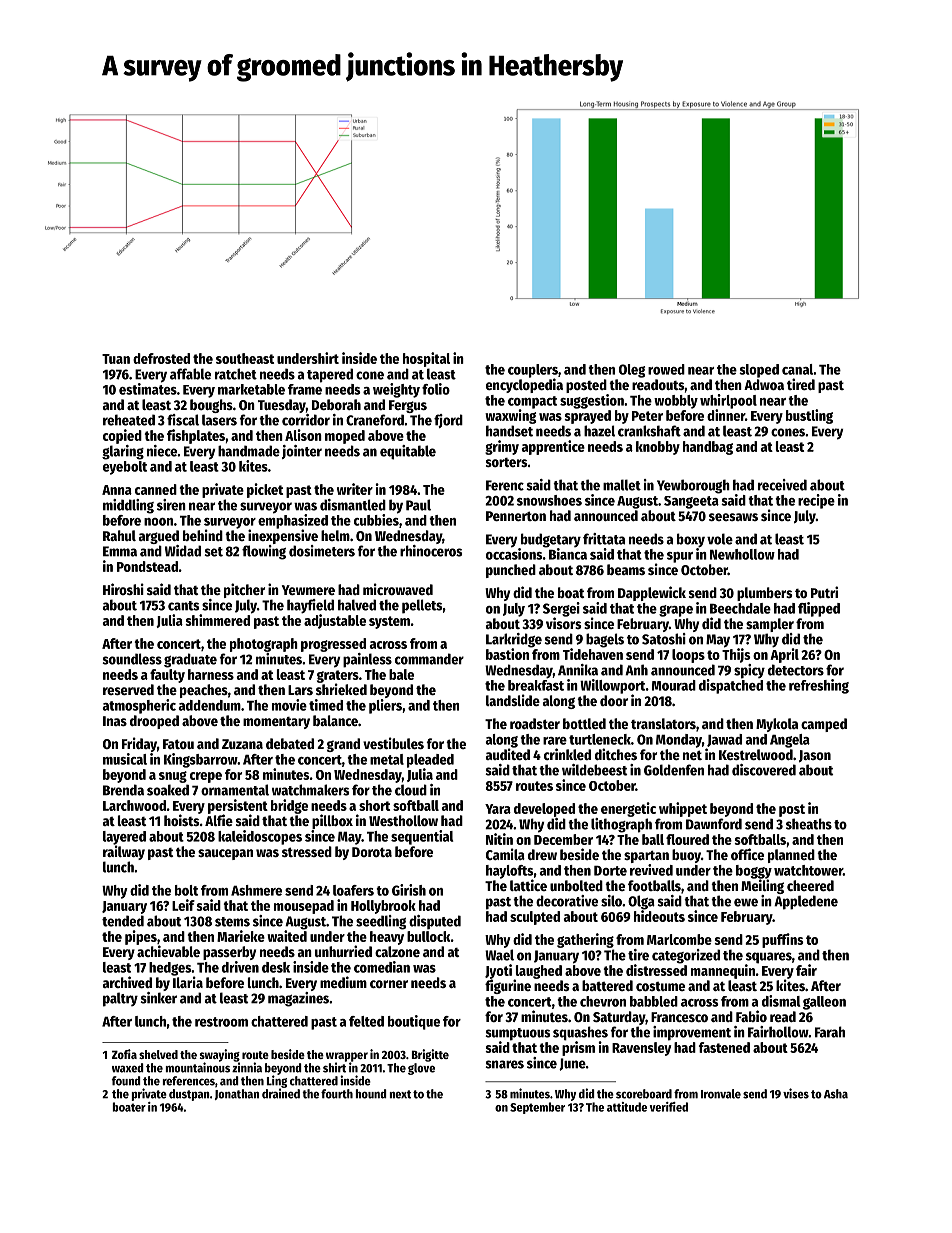  Describe the element at coordinates (249, 451) in the screenshot. I see `handmade` at that location.
